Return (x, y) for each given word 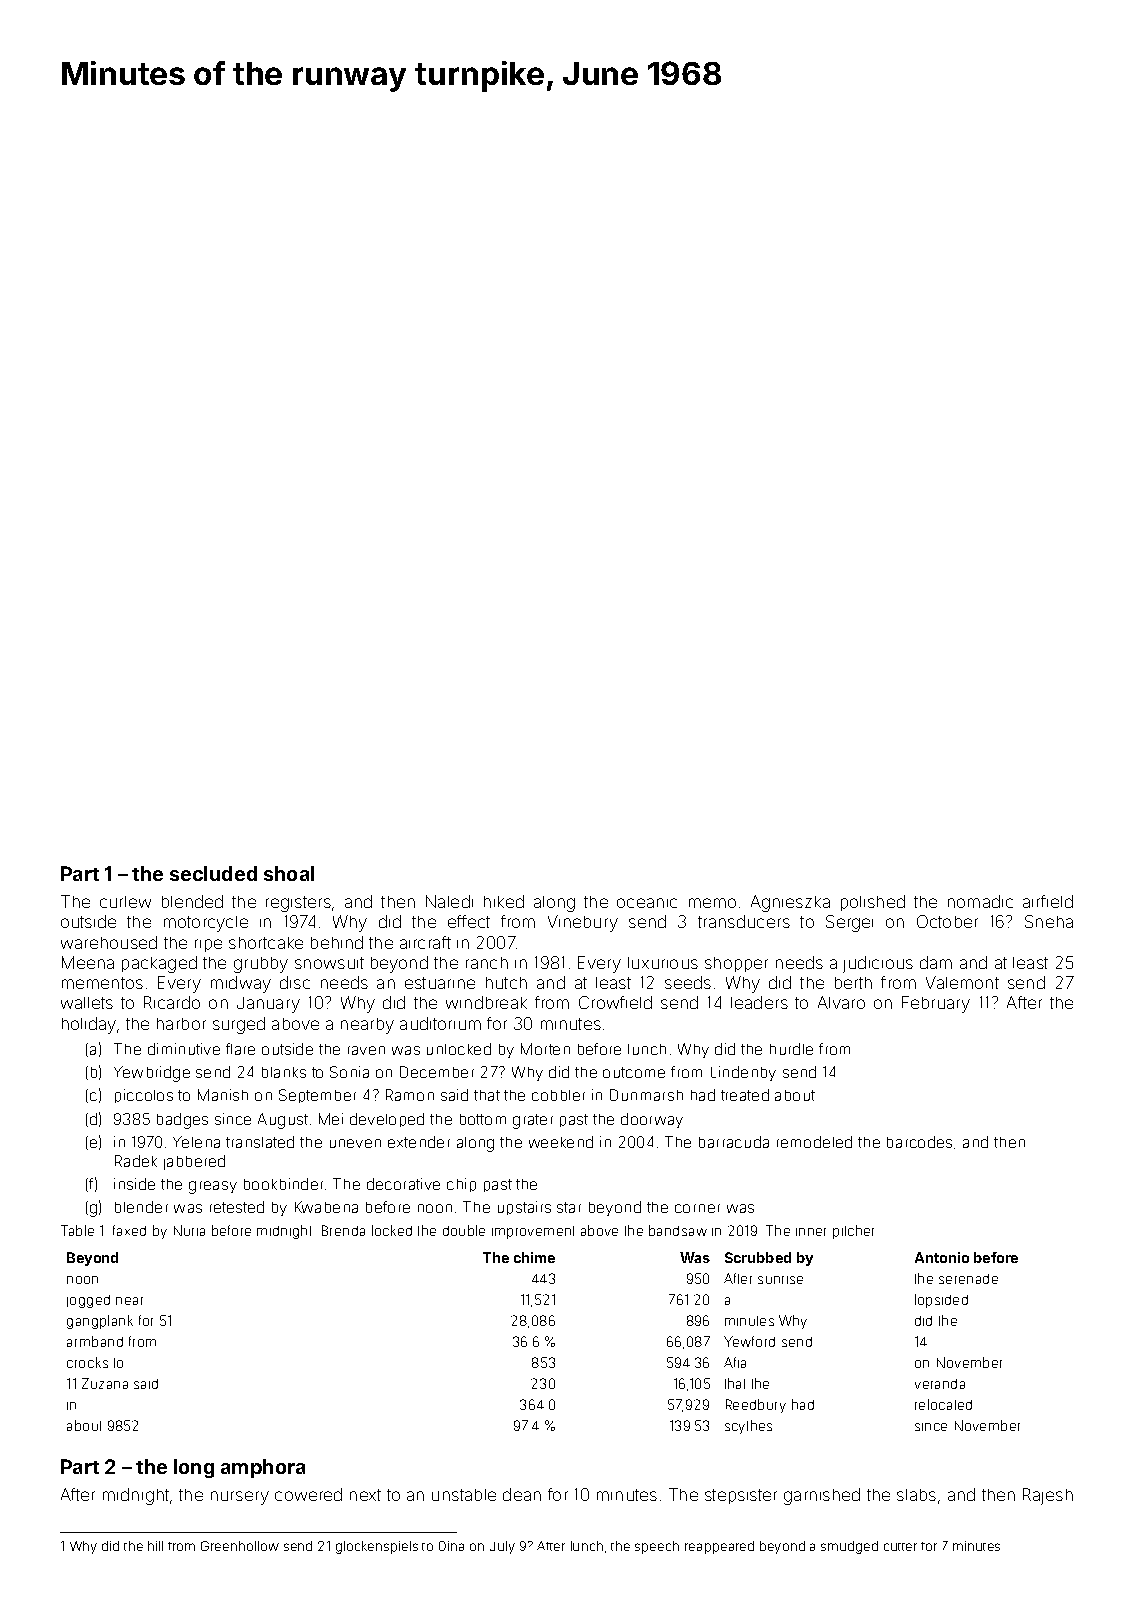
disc (295, 982)
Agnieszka (790, 903)
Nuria (189, 1230)
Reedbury (756, 1406)
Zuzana (105, 1383)
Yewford (749, 1341)
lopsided (941, 1301)
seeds (688, 982)
